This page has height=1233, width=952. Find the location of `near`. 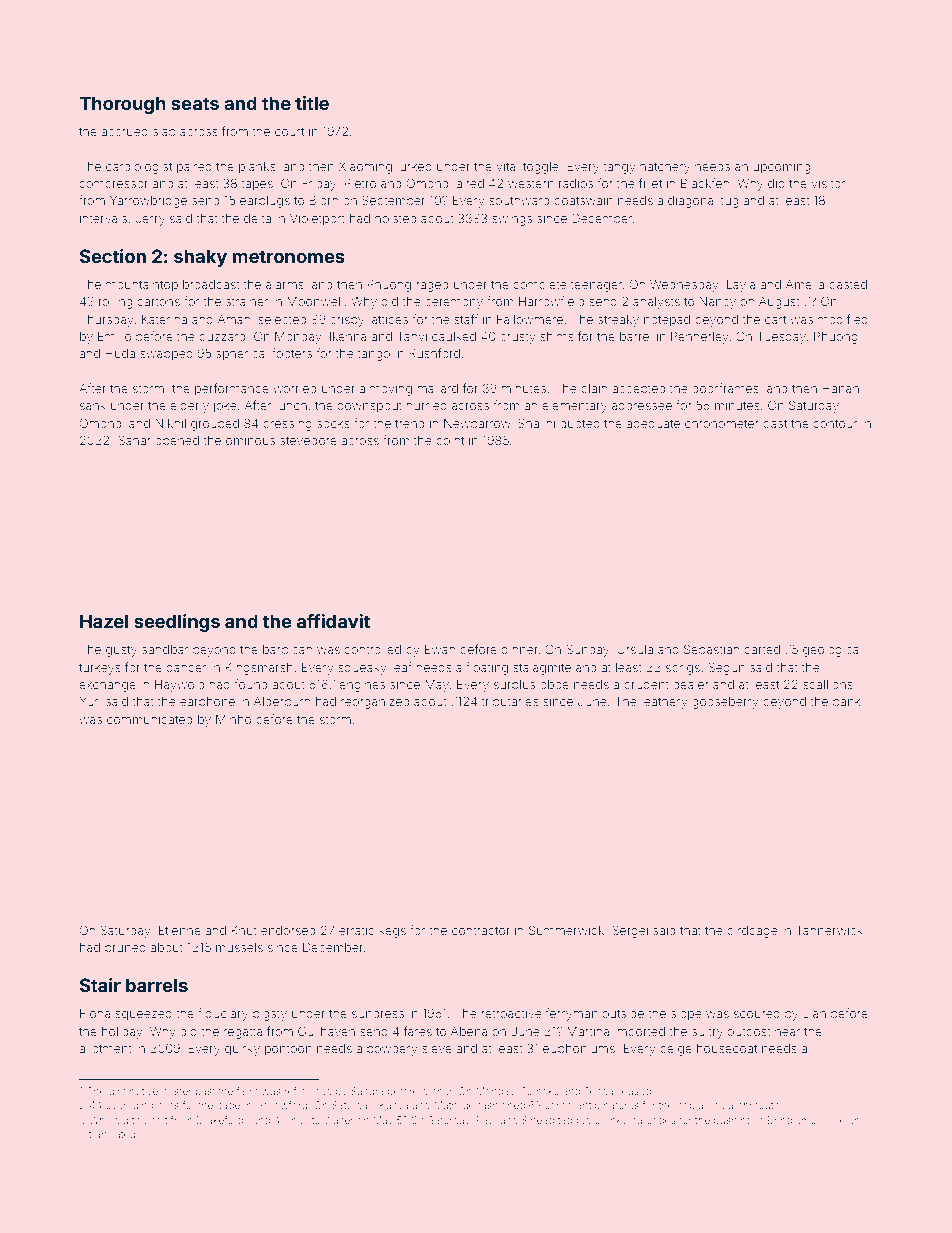

near is located at coordinates (787, 1032).
